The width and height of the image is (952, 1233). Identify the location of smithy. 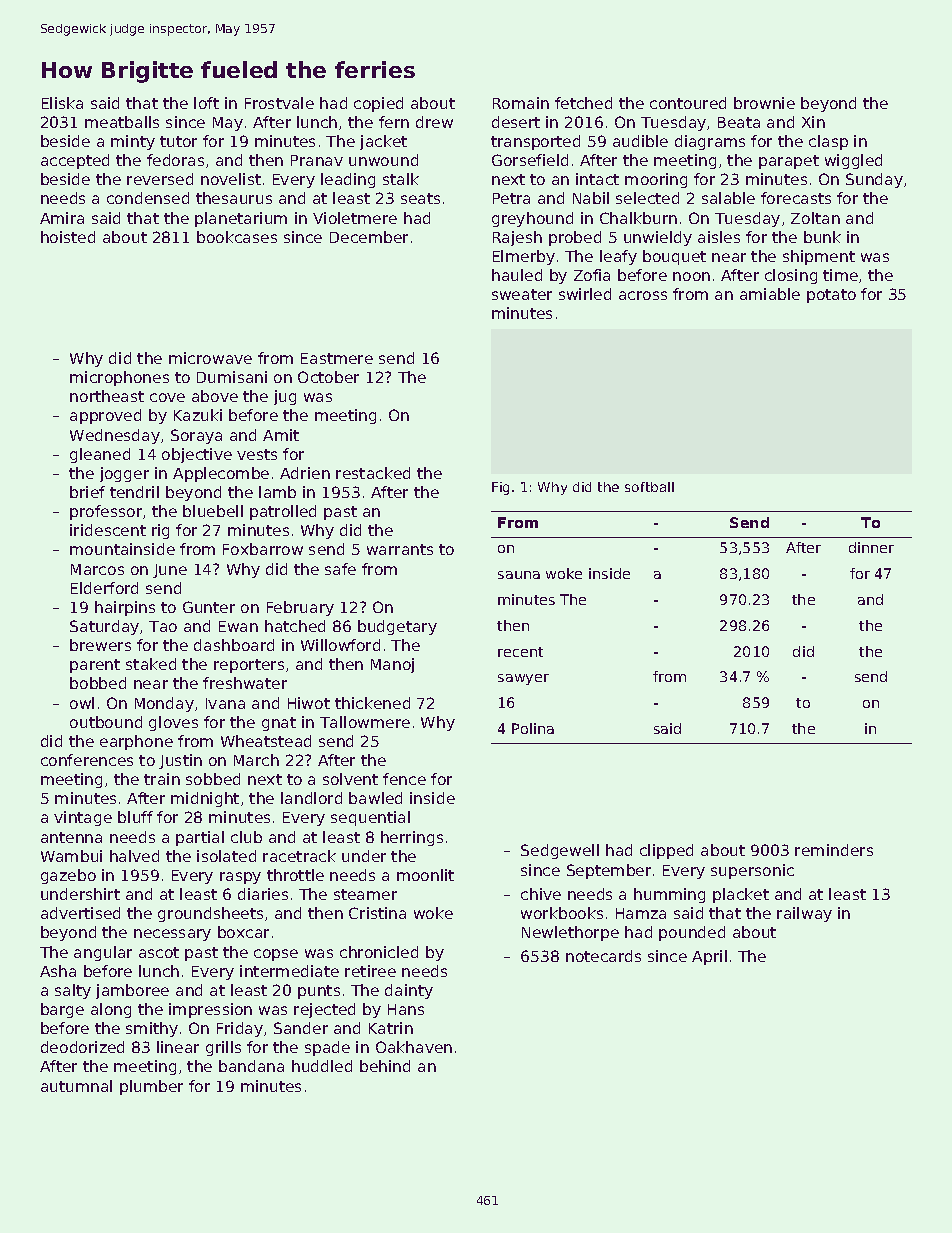
(152, 1029).
